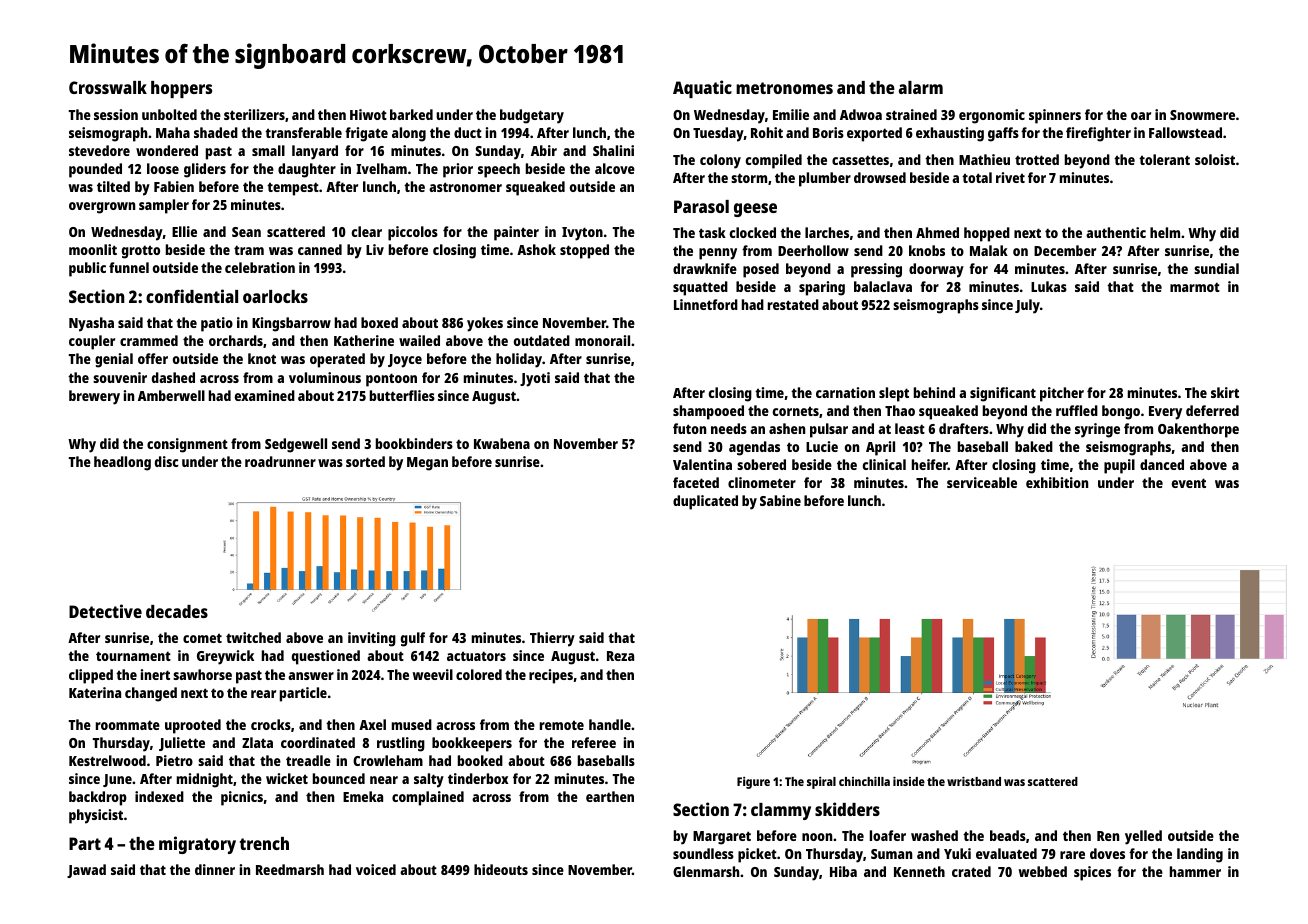  I want to click on Rohit, so click(767, 132).
